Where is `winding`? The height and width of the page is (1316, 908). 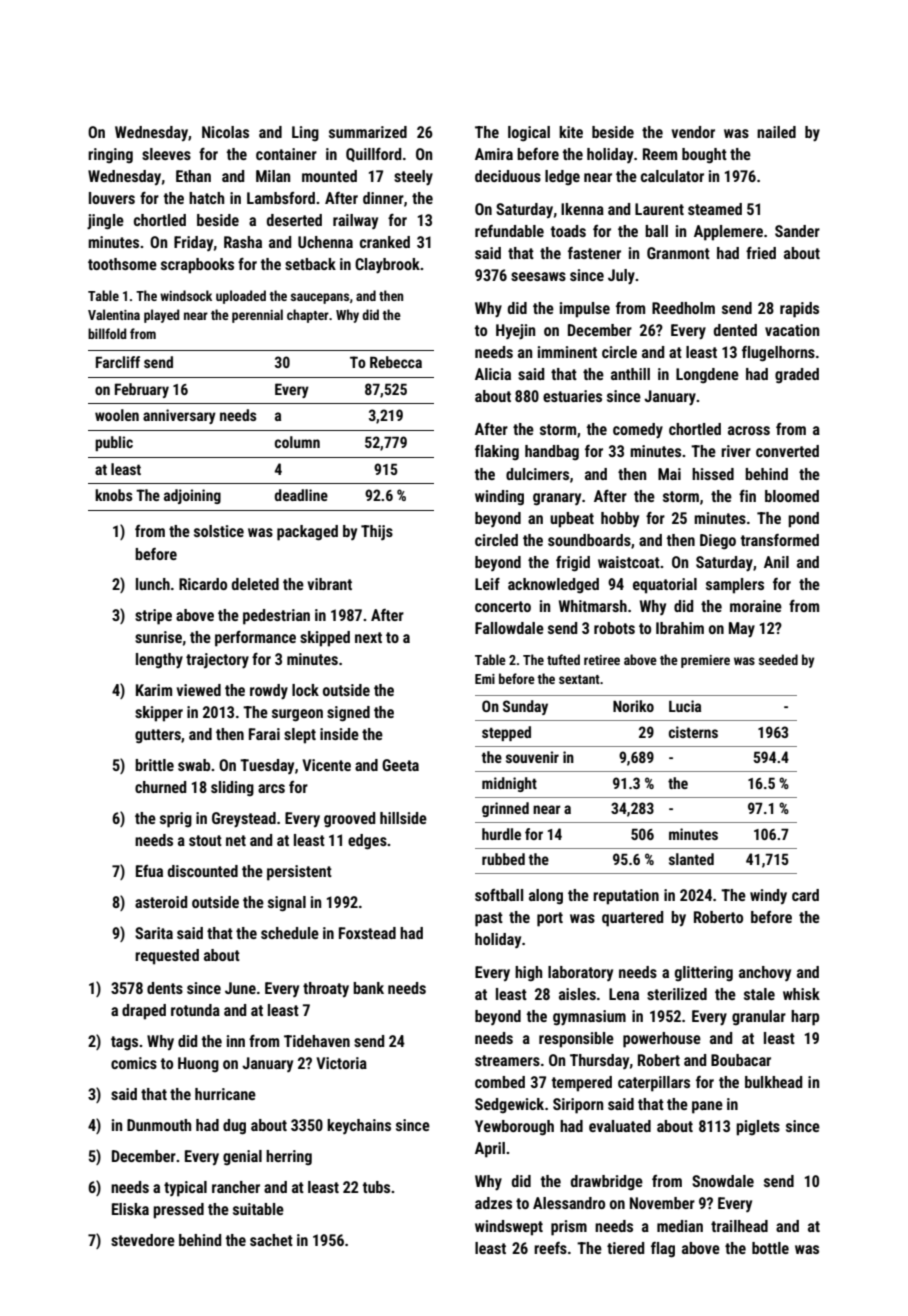 winding is located at coordinates (499, 498).
